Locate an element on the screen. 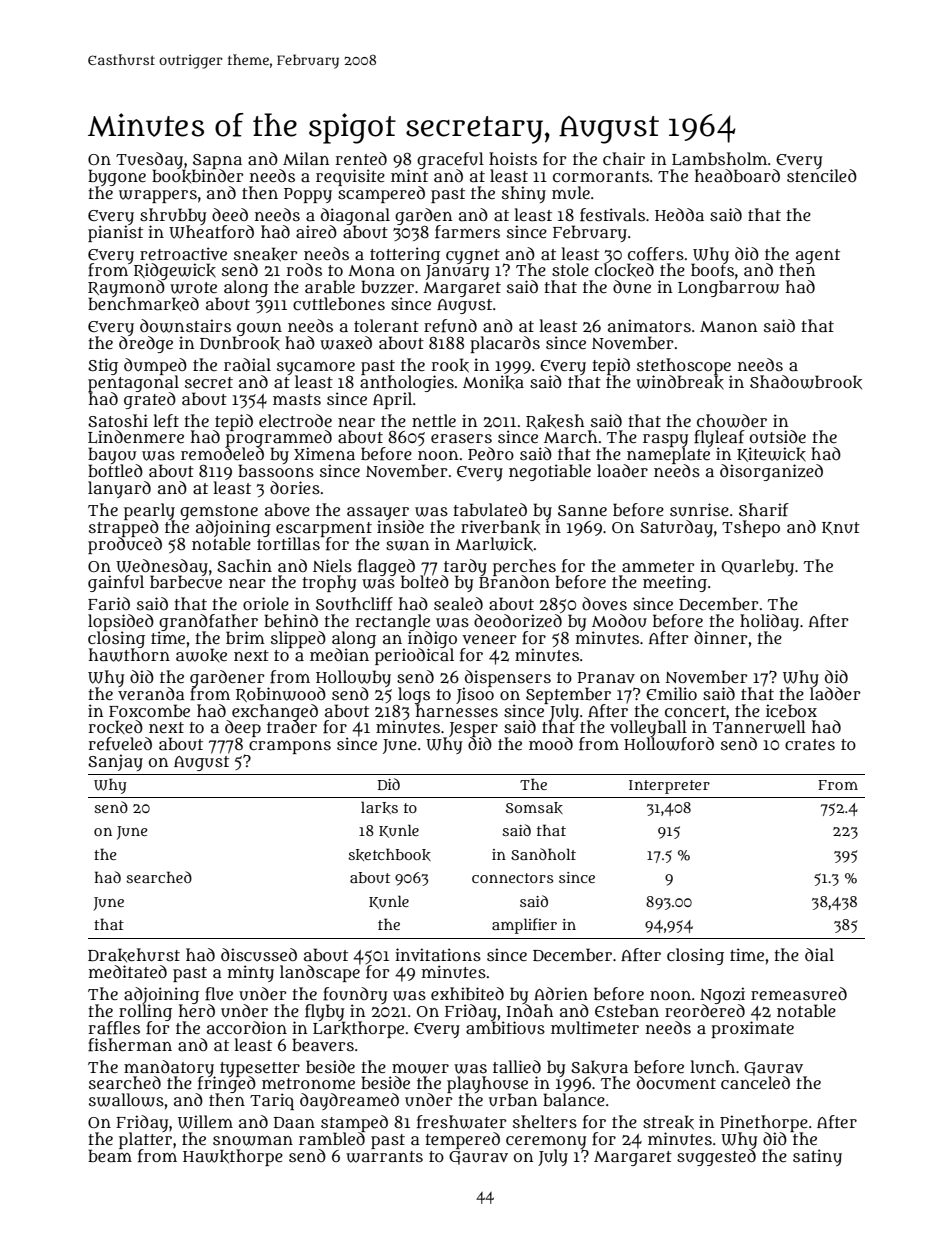  stethoscope is located at coordinates (684, 366).
